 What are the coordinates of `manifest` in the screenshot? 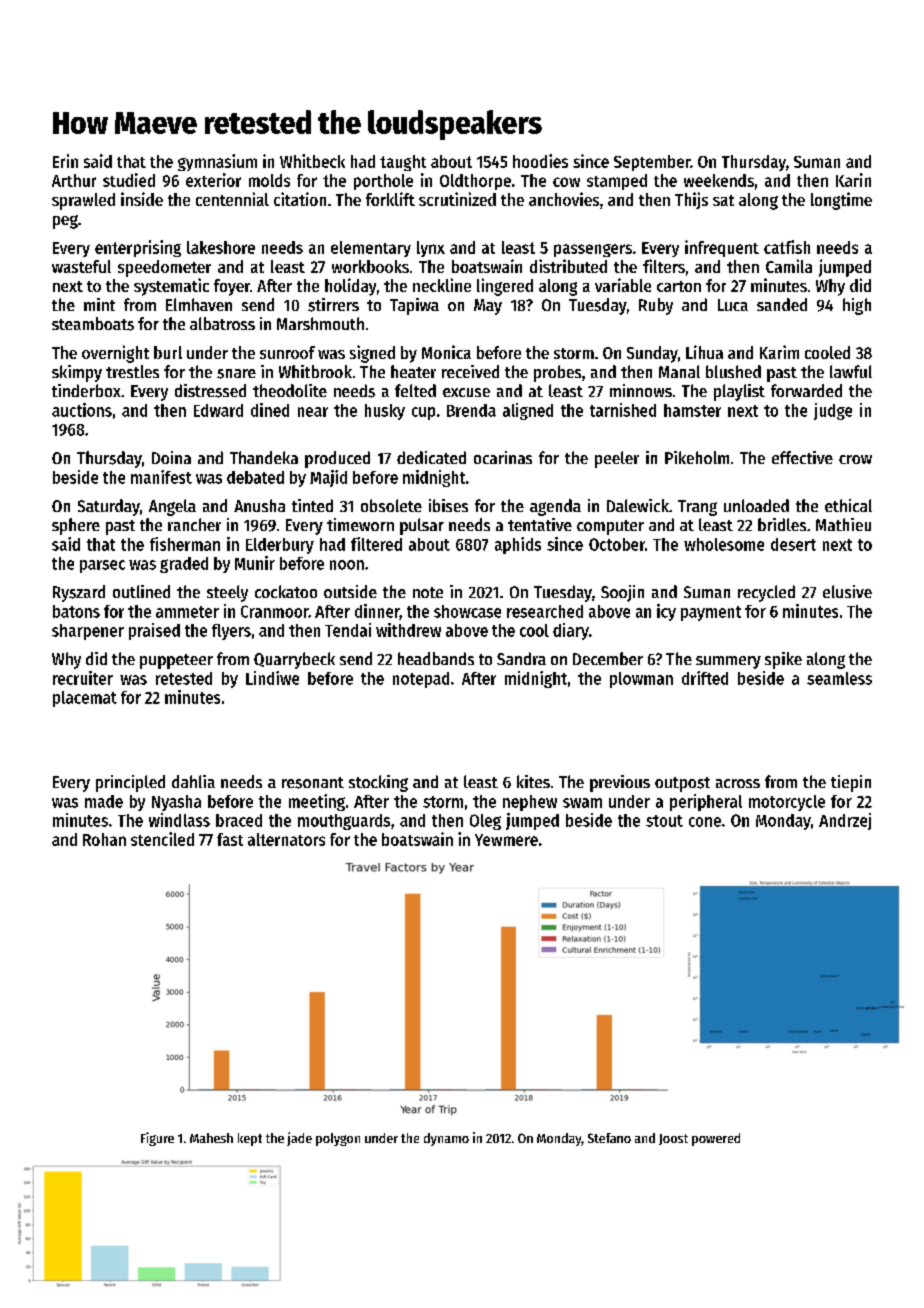 It's located at (161, 477).
